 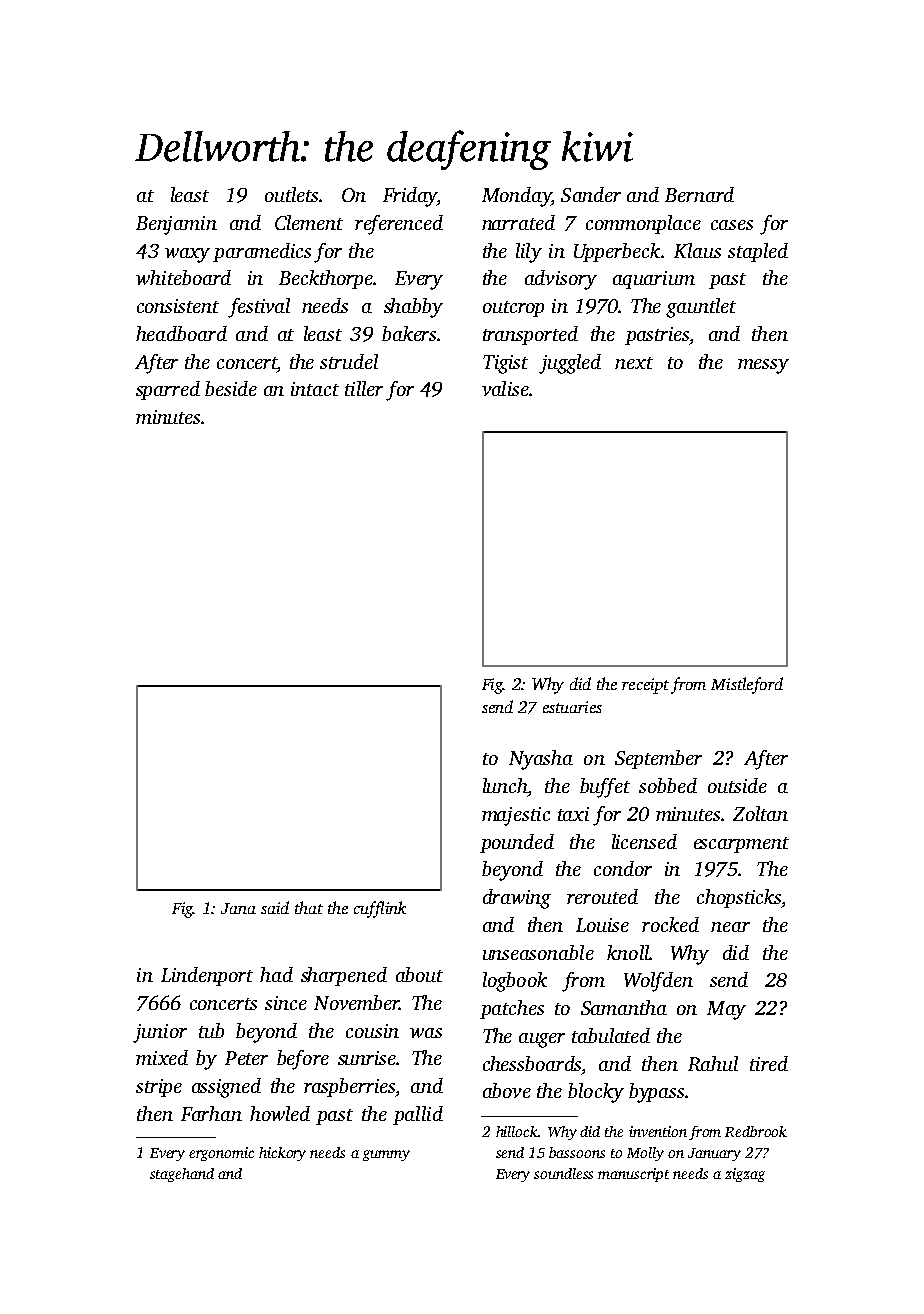 I want to click on stagehand, so click(x=182, y=1175).
